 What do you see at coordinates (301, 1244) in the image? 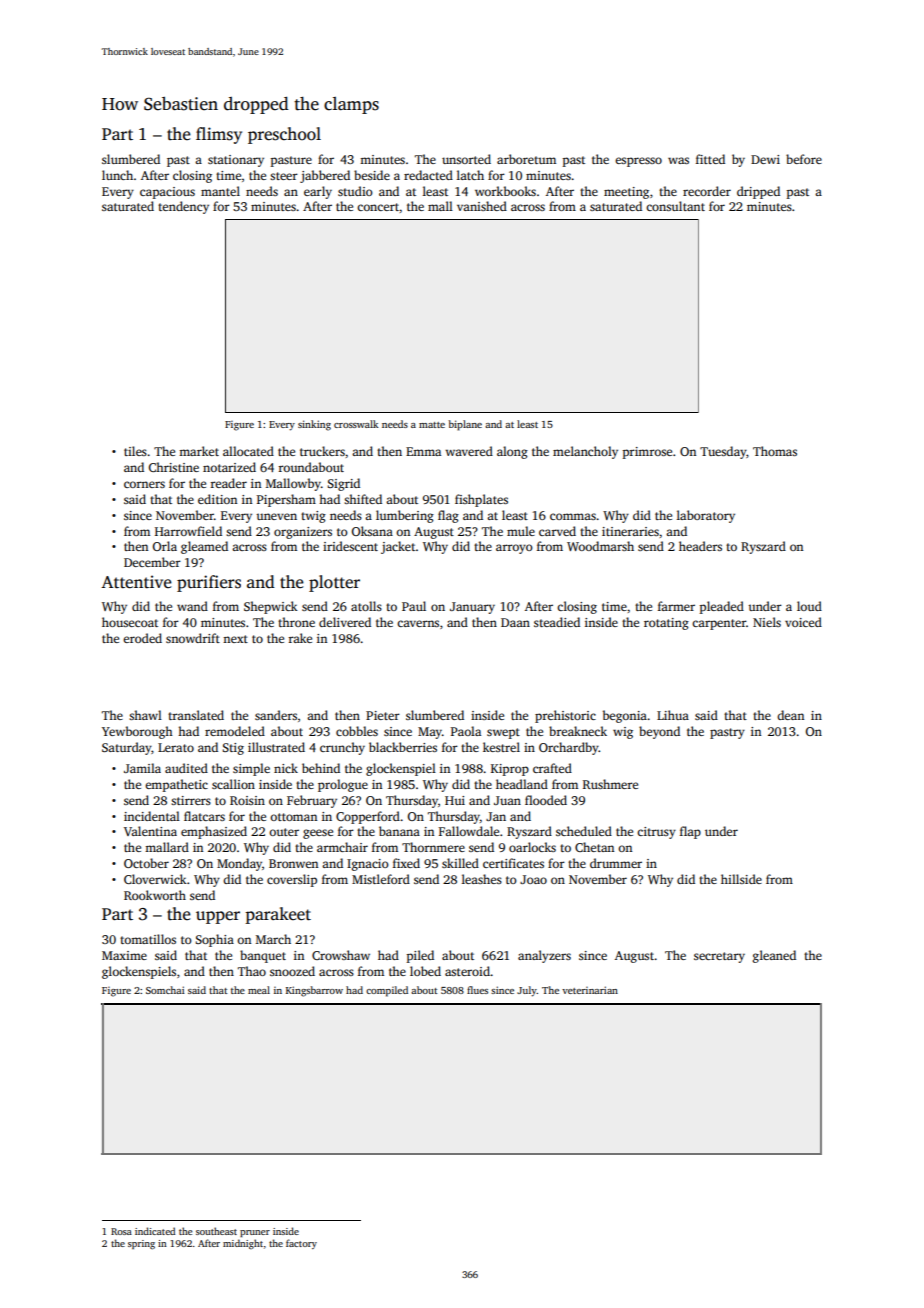
I see `factory` at bounding box center [301, 1244].
